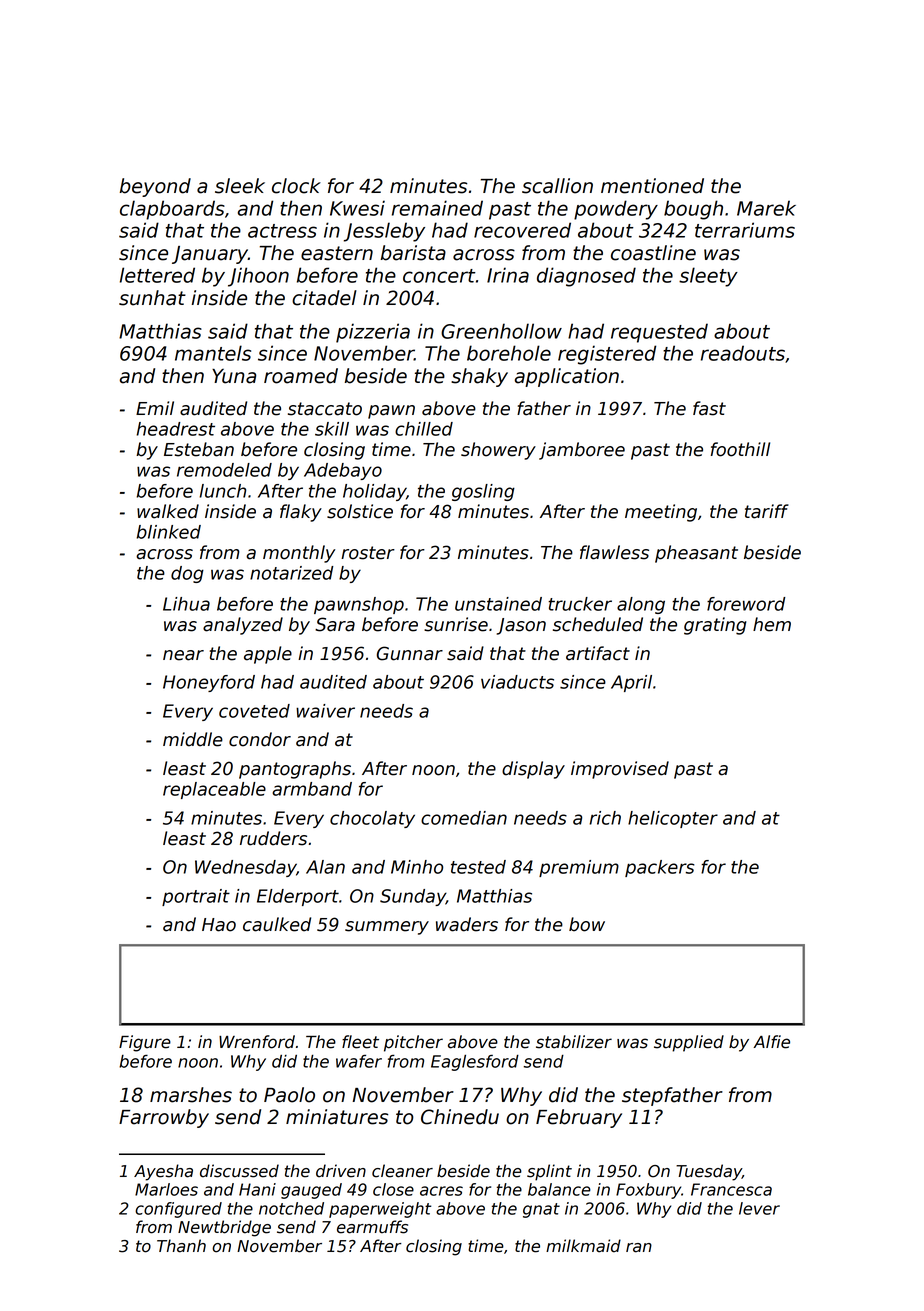 This screenshot has width=924, height=1311. I want to click on bough, so click(693, 210).
